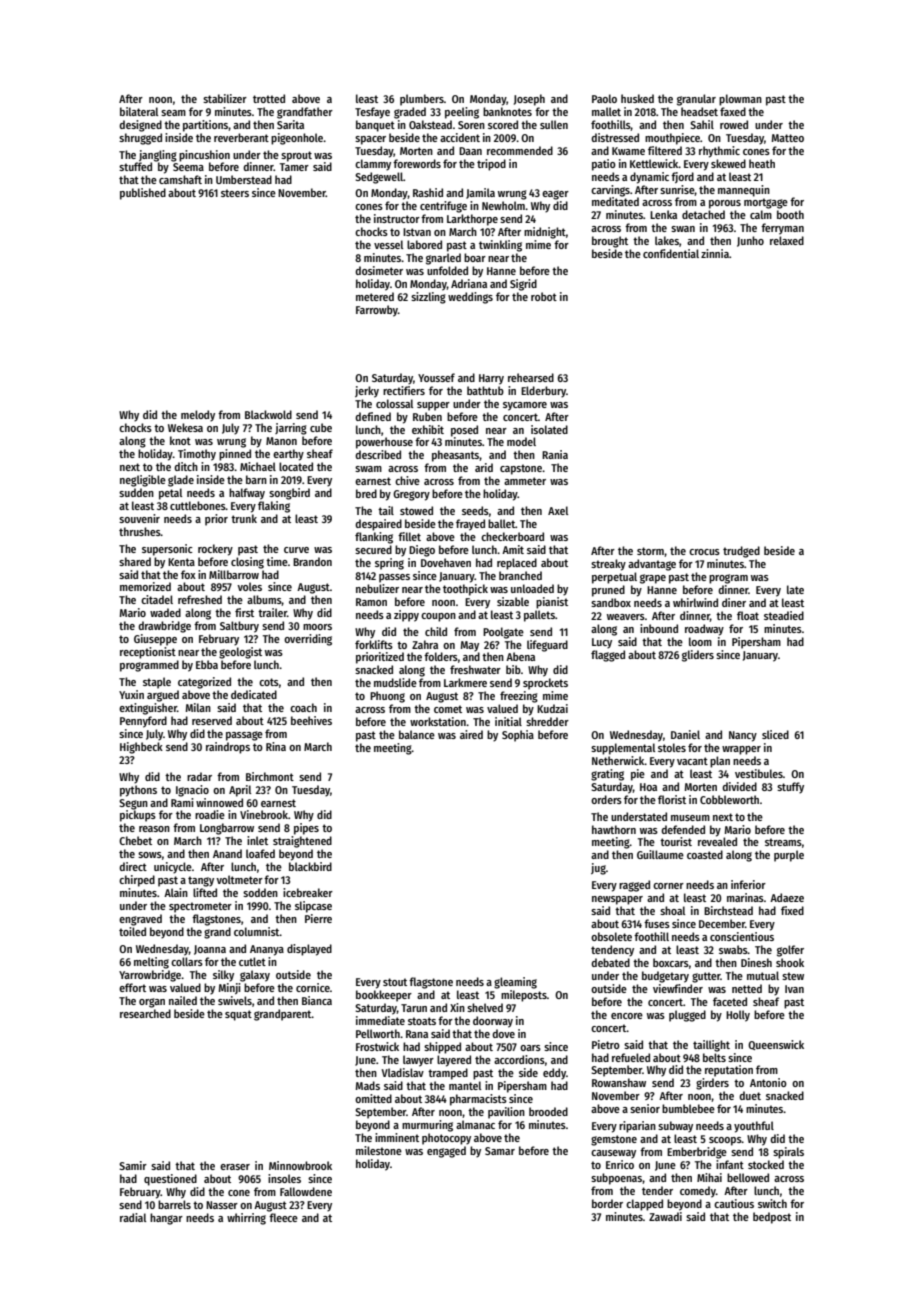 The height and width of the page is (1308, 924). I want to click on Poolgate, so click(503, 633).
